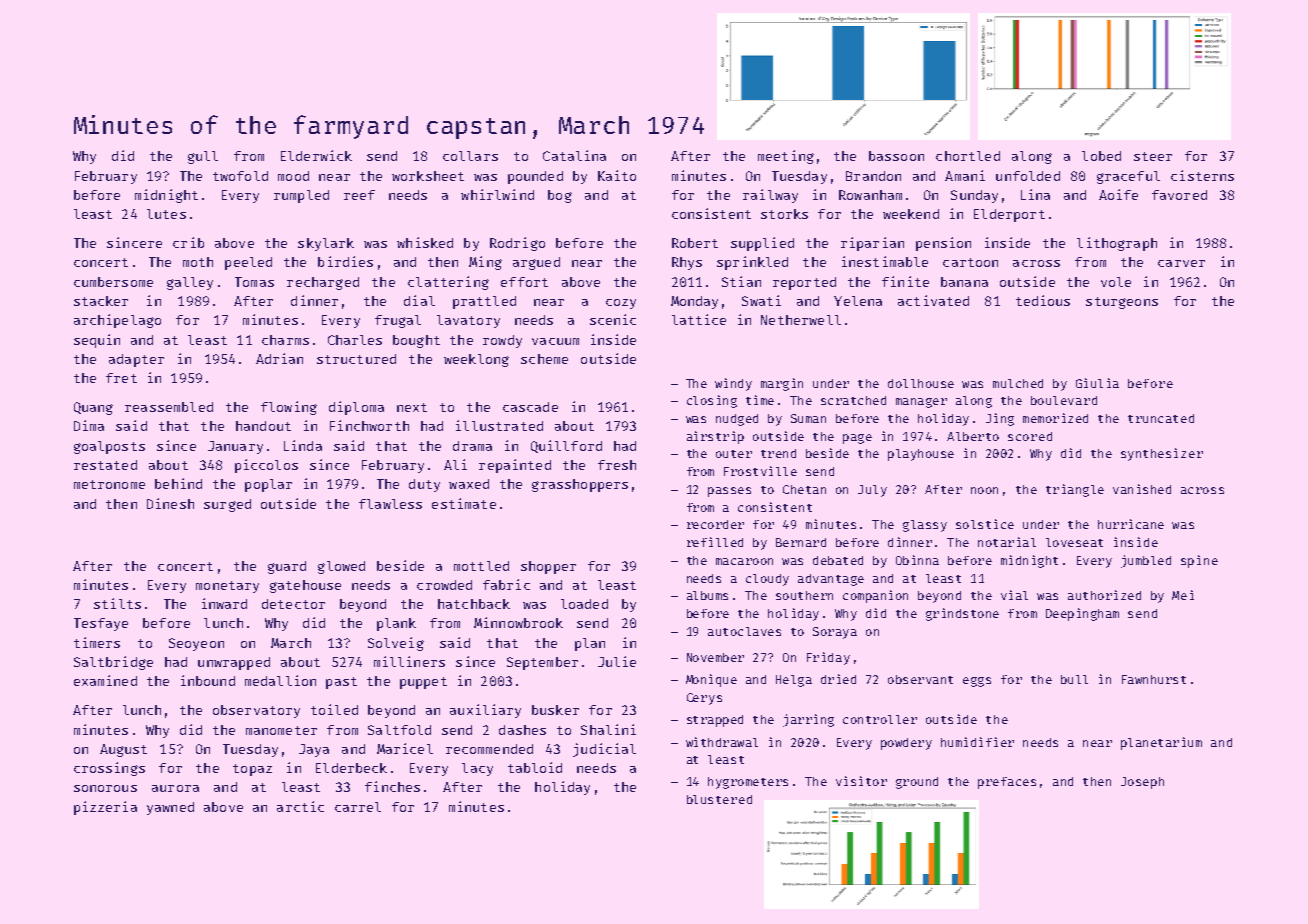 Image resolution: width=1308 pixels, height=924 pixels. What do you see at coordinates (870, 195) in the page?
I see `Rowanham` at bounding box center [870, 195].
